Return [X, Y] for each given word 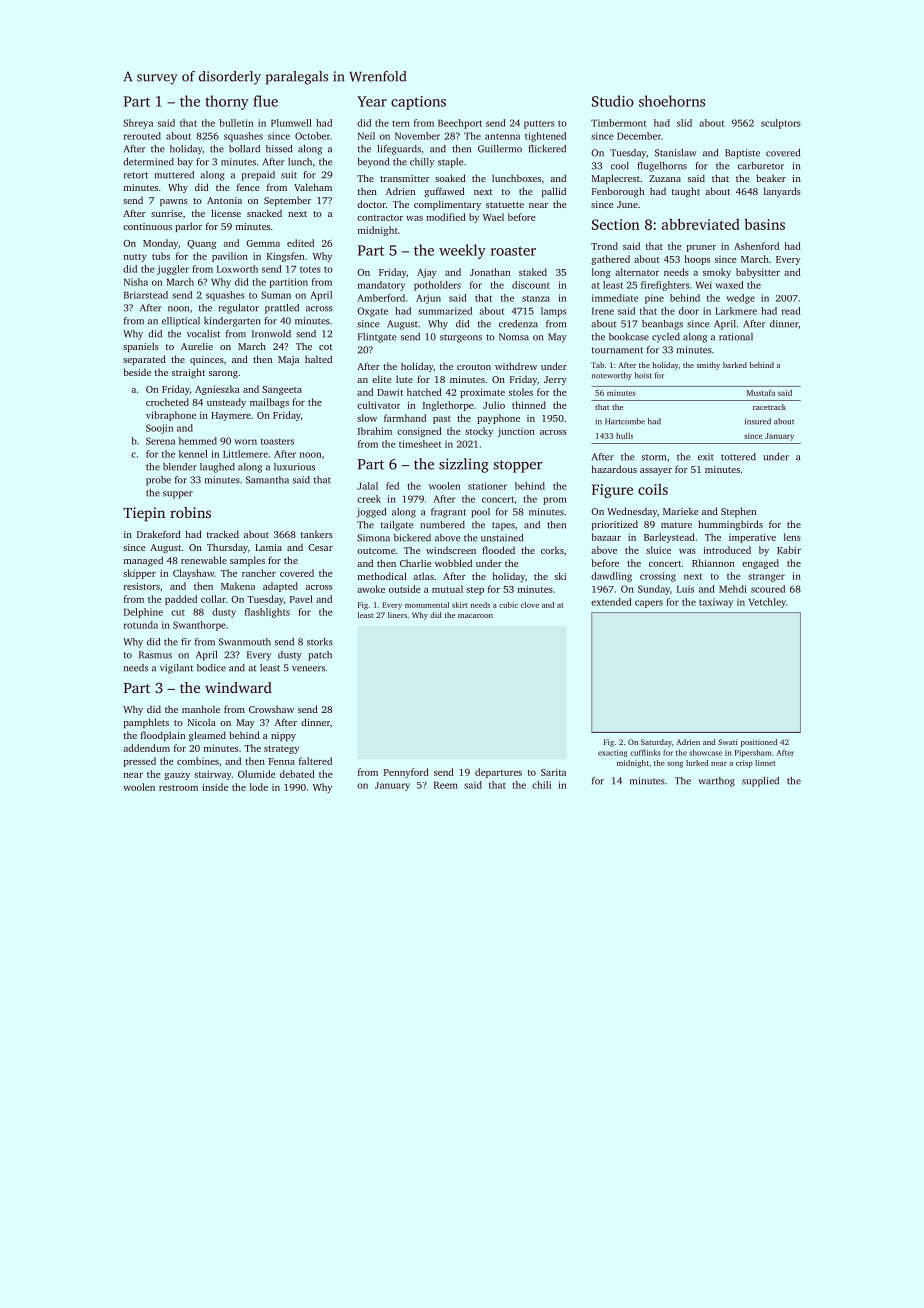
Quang [201, 244]
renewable [204, 560]
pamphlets [146, 723]
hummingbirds [730, 525]
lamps [554, 312]
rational [736, 337]
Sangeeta [282, 390]
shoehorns [672, 101]
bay [185, 163]
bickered [412, 538]
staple [450, 163]
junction [516, 432]
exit [706, 457]
